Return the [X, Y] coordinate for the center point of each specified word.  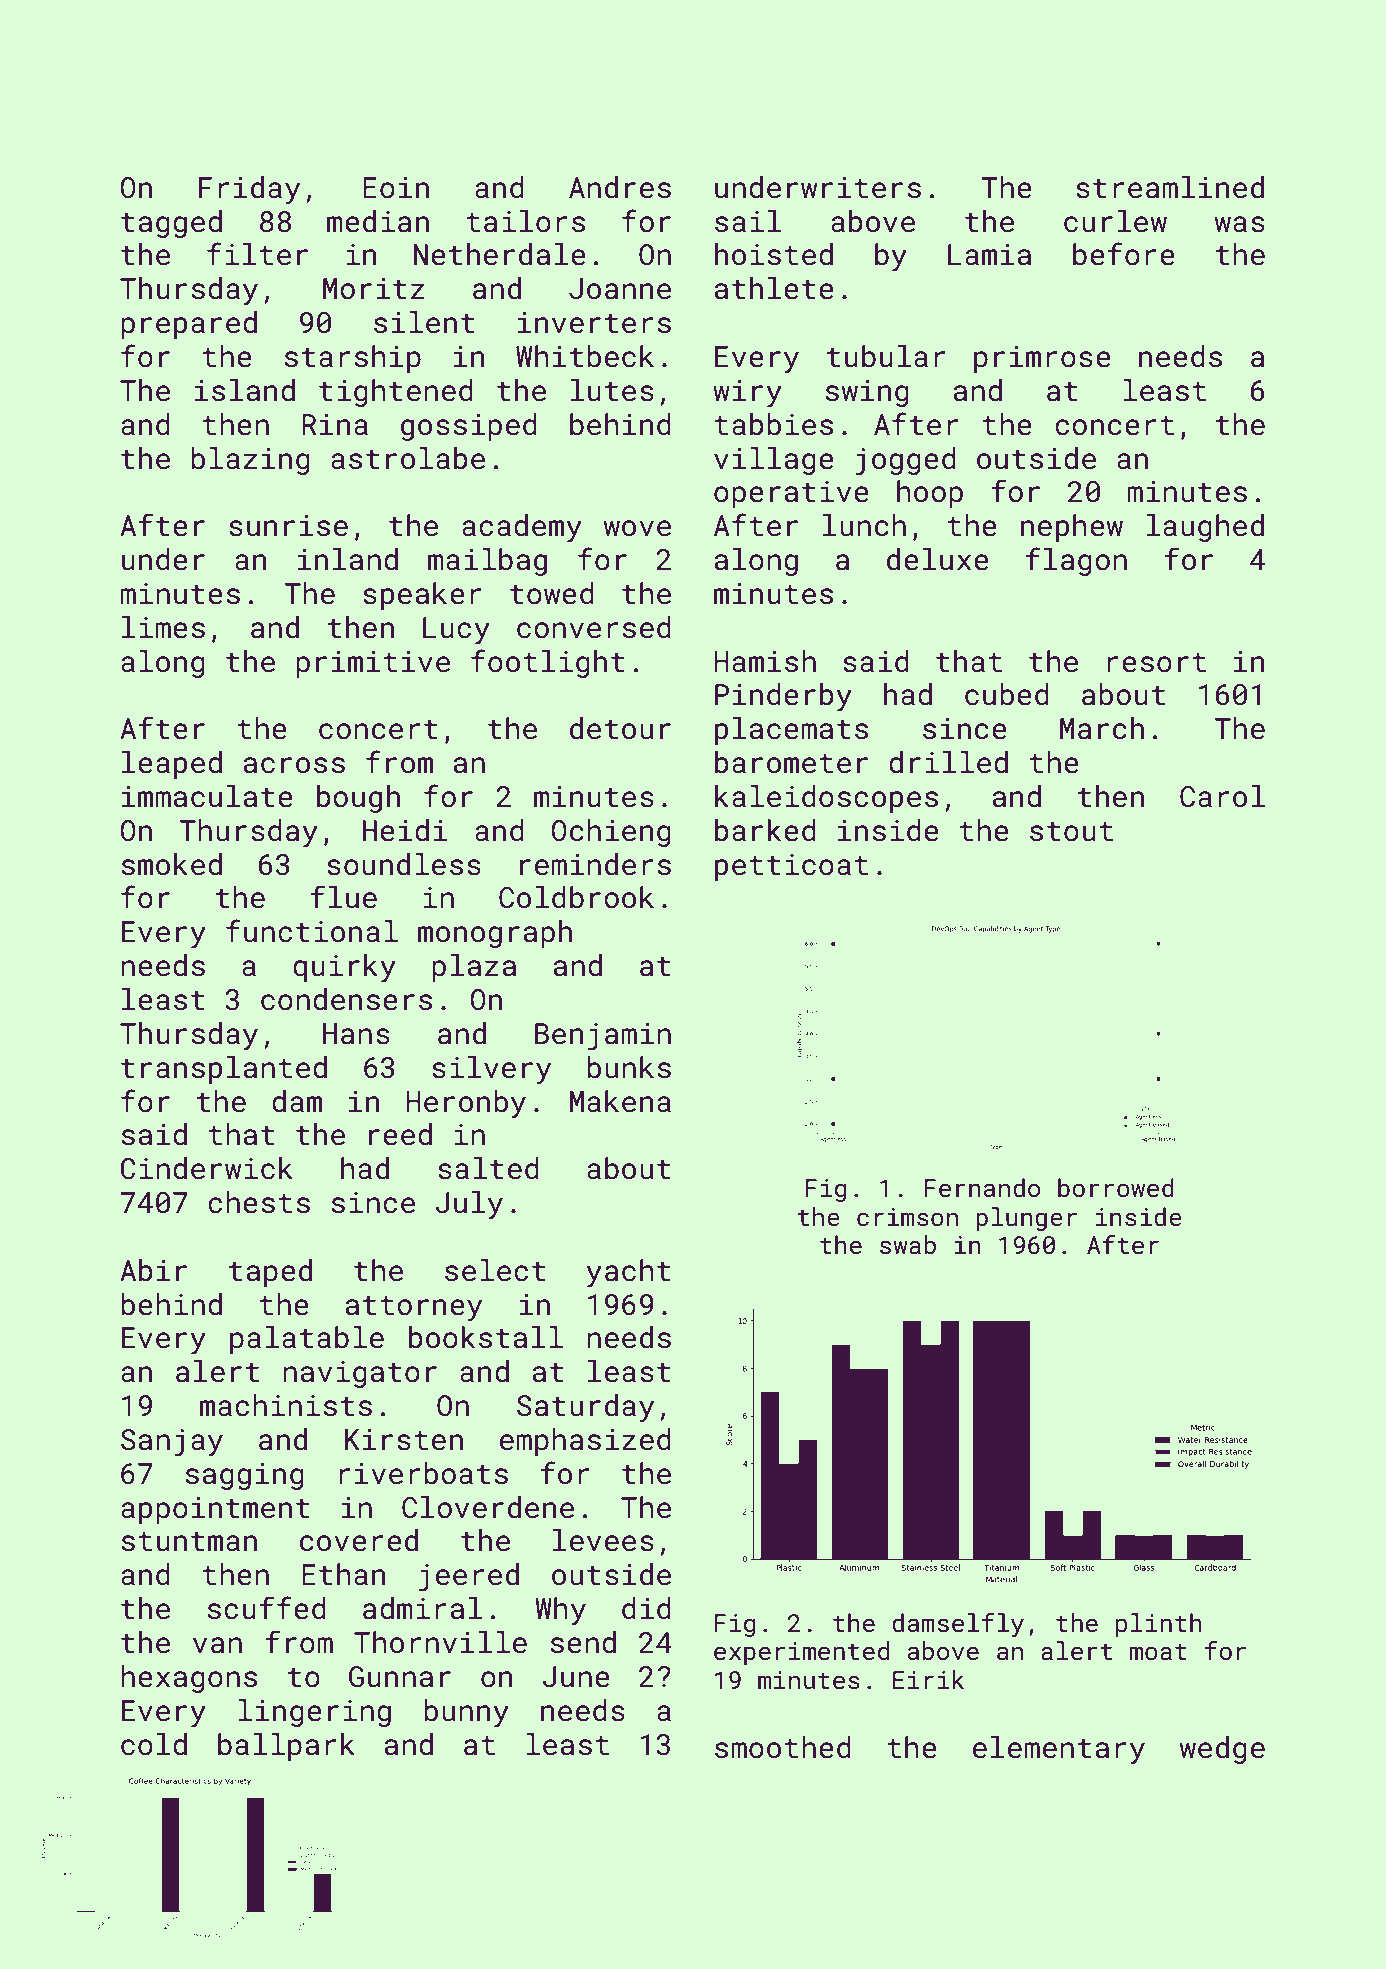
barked [765, 830]
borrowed [1116, 1187]
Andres [620, 187]
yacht [628, 1273]
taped [270, 1273]
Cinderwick [207, 1168]
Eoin [396, 188]
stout [1071, 832]
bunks [629, 1067]
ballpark [286, 1747]
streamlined [1170, 187]
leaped [172, 765]
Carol [1222, 796]
